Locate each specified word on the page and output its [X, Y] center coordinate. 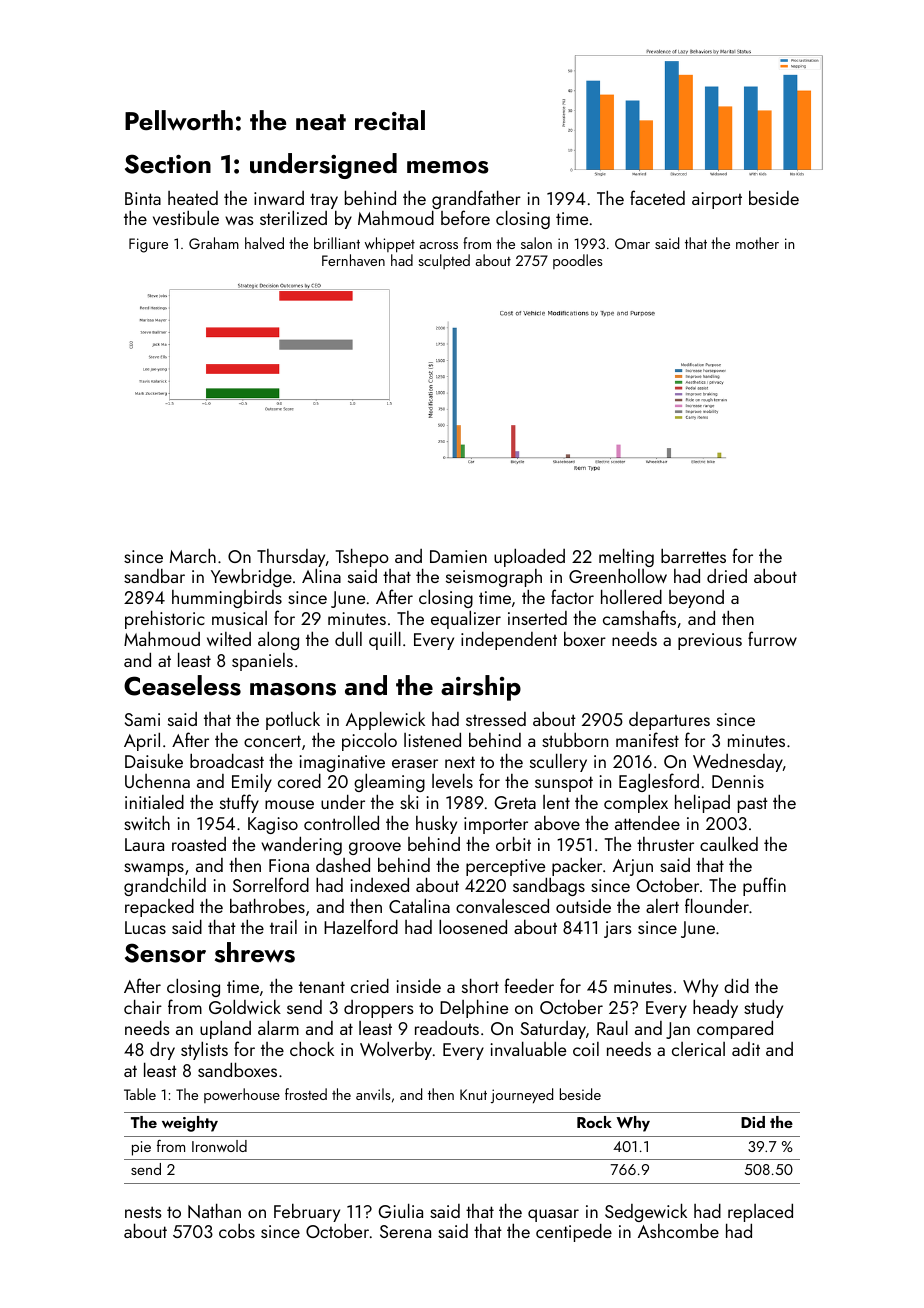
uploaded [529, 557]
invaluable [528, 1048]
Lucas [145, 927]
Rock [594, 1122]
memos [448, 167]
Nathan [214, 1210]
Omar [632, 243]
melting [626, 557]
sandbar [154, 576]
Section [168, 164]
